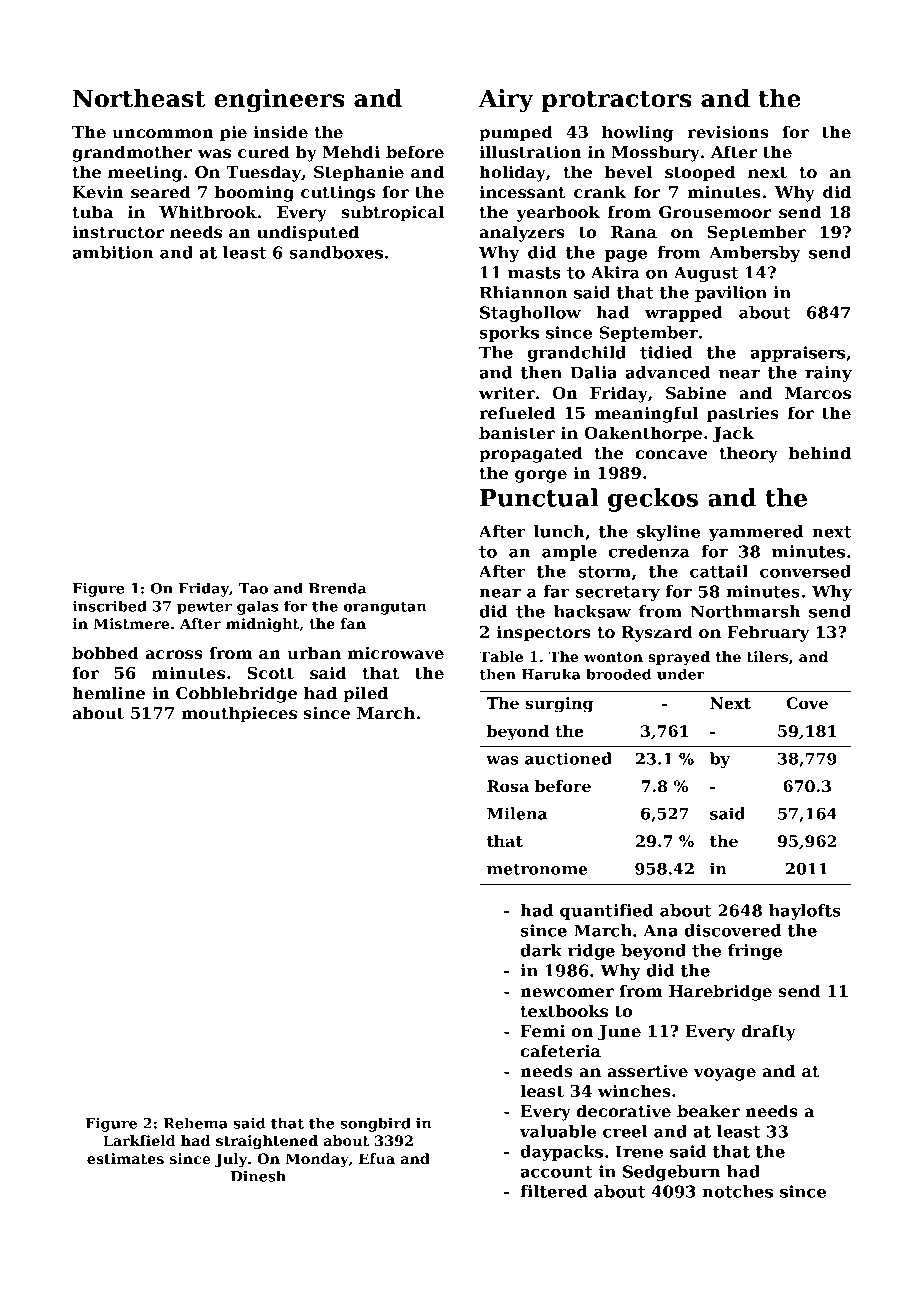 The image size is (924, 1308). What do you see at coordinates (671, 454) in the screenshot?
I see `concave` at bounding box center [671, 454].
